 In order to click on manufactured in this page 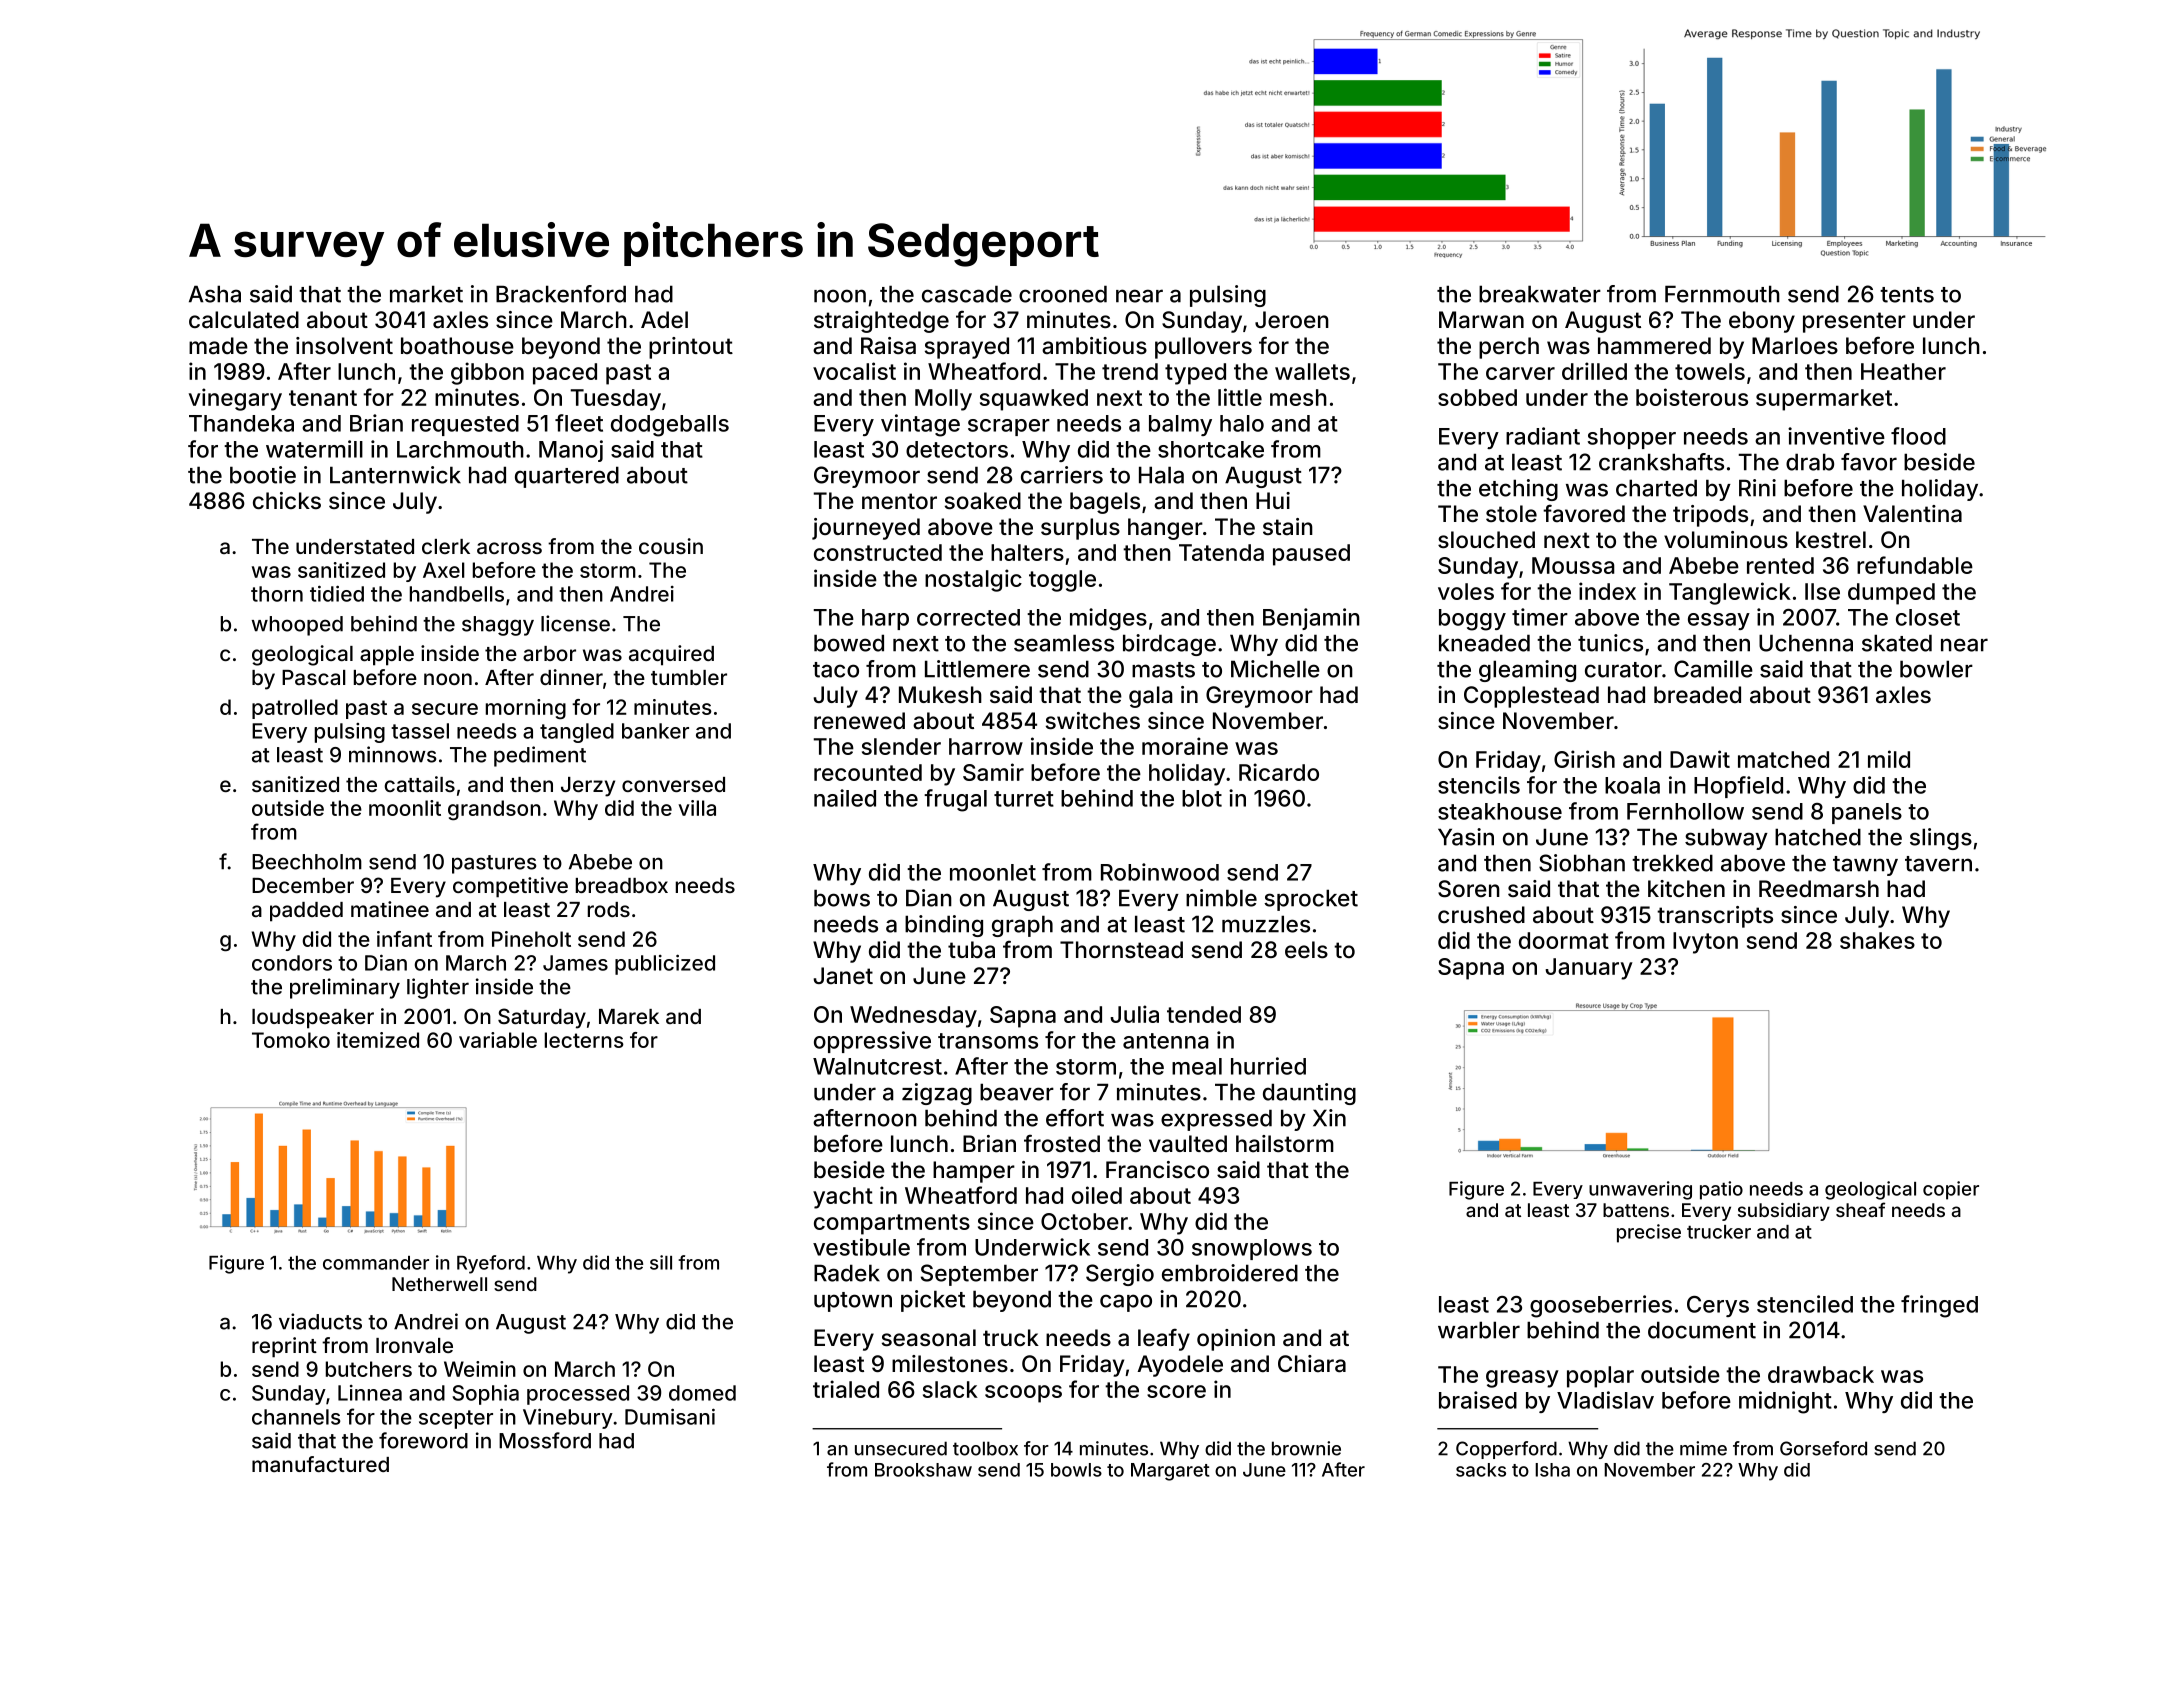, I will do `click(320, 1464)`.
